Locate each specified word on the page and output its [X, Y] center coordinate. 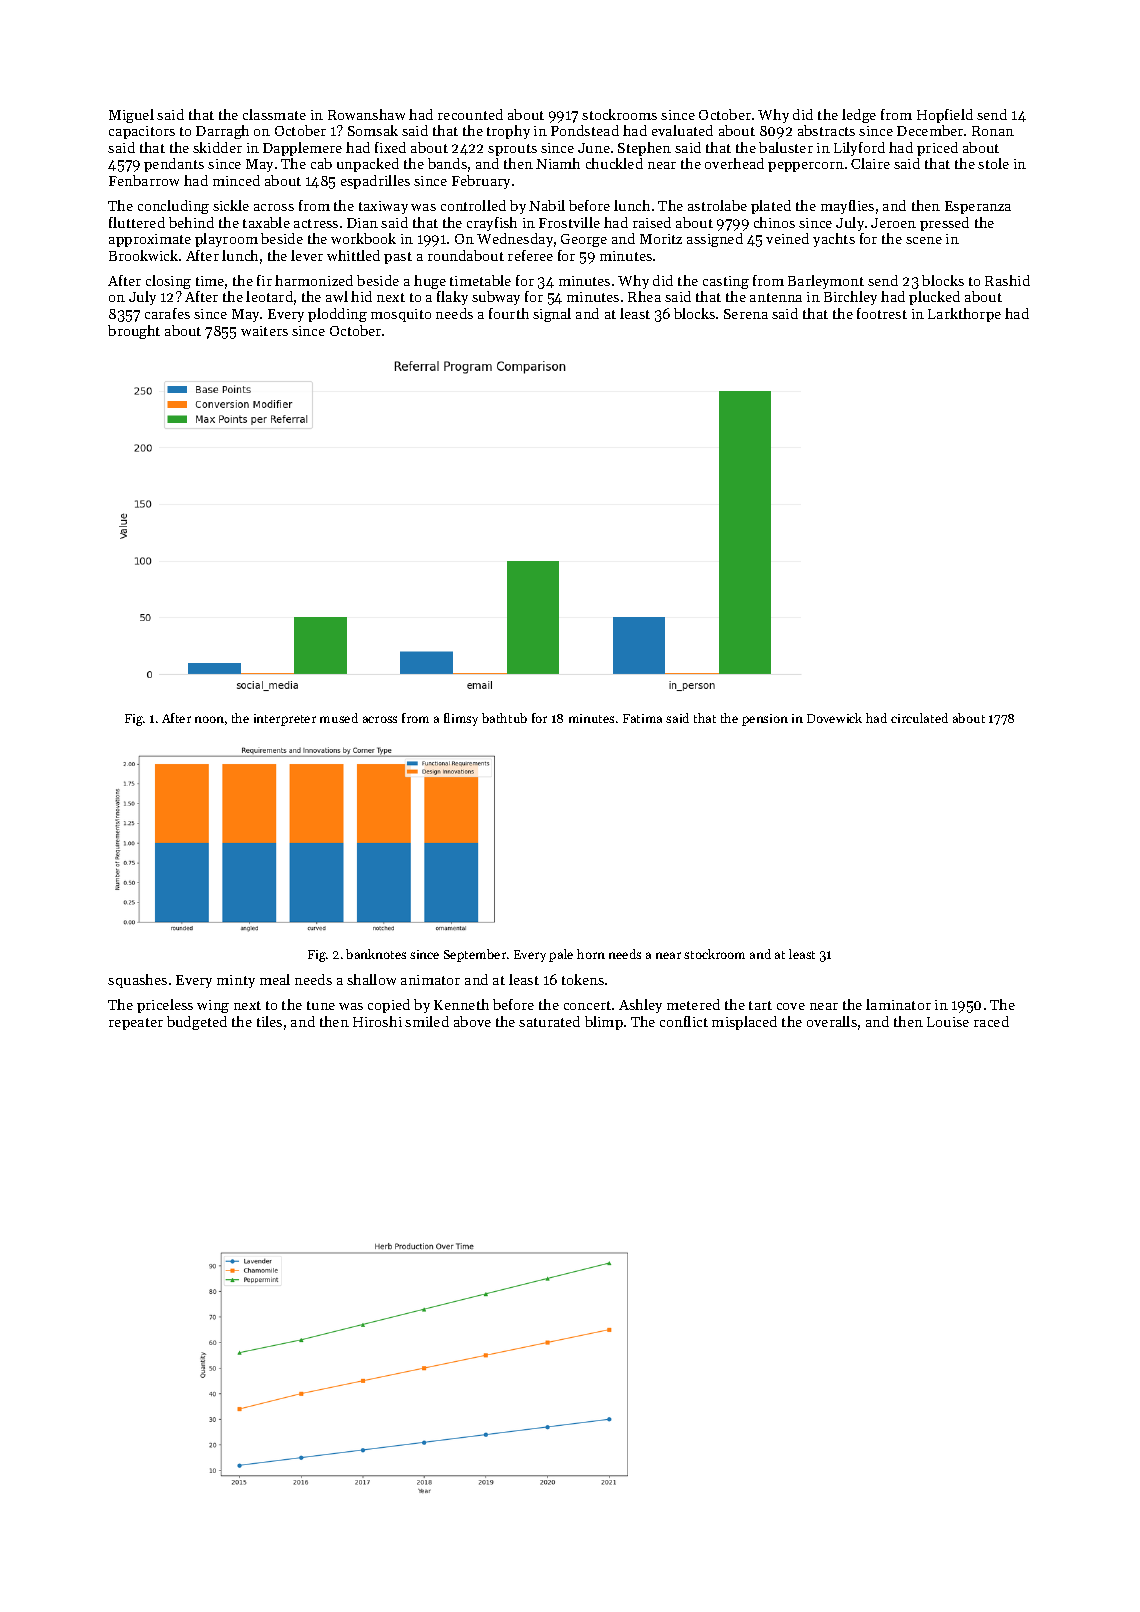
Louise [948, 1022]
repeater [136, 1024]
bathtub [504, 718]
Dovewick [834, 718]
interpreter [285, 720]
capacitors [142, 132]
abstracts [826, 130]
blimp [604, 1023]
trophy [508, 132]
